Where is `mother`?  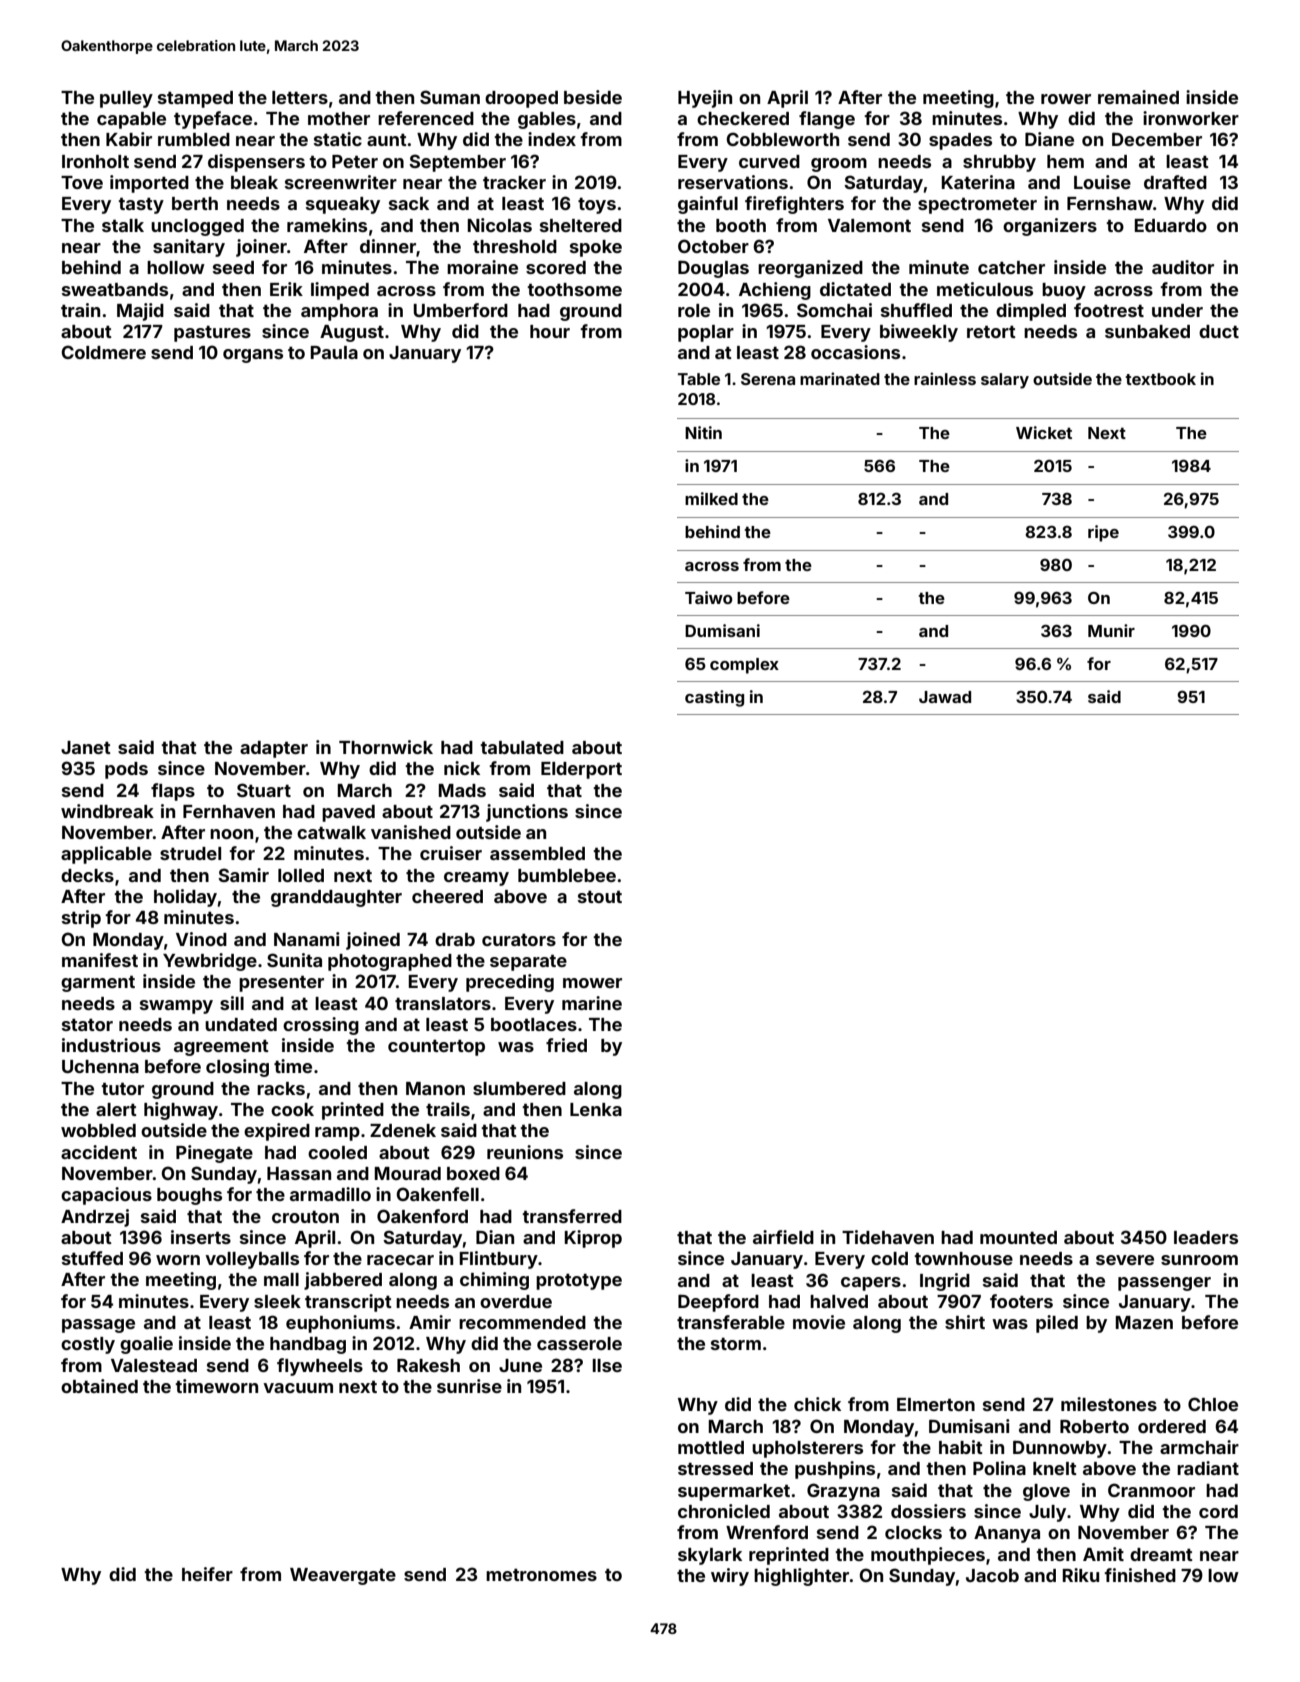
mother is located at coordinates (339, 118).
